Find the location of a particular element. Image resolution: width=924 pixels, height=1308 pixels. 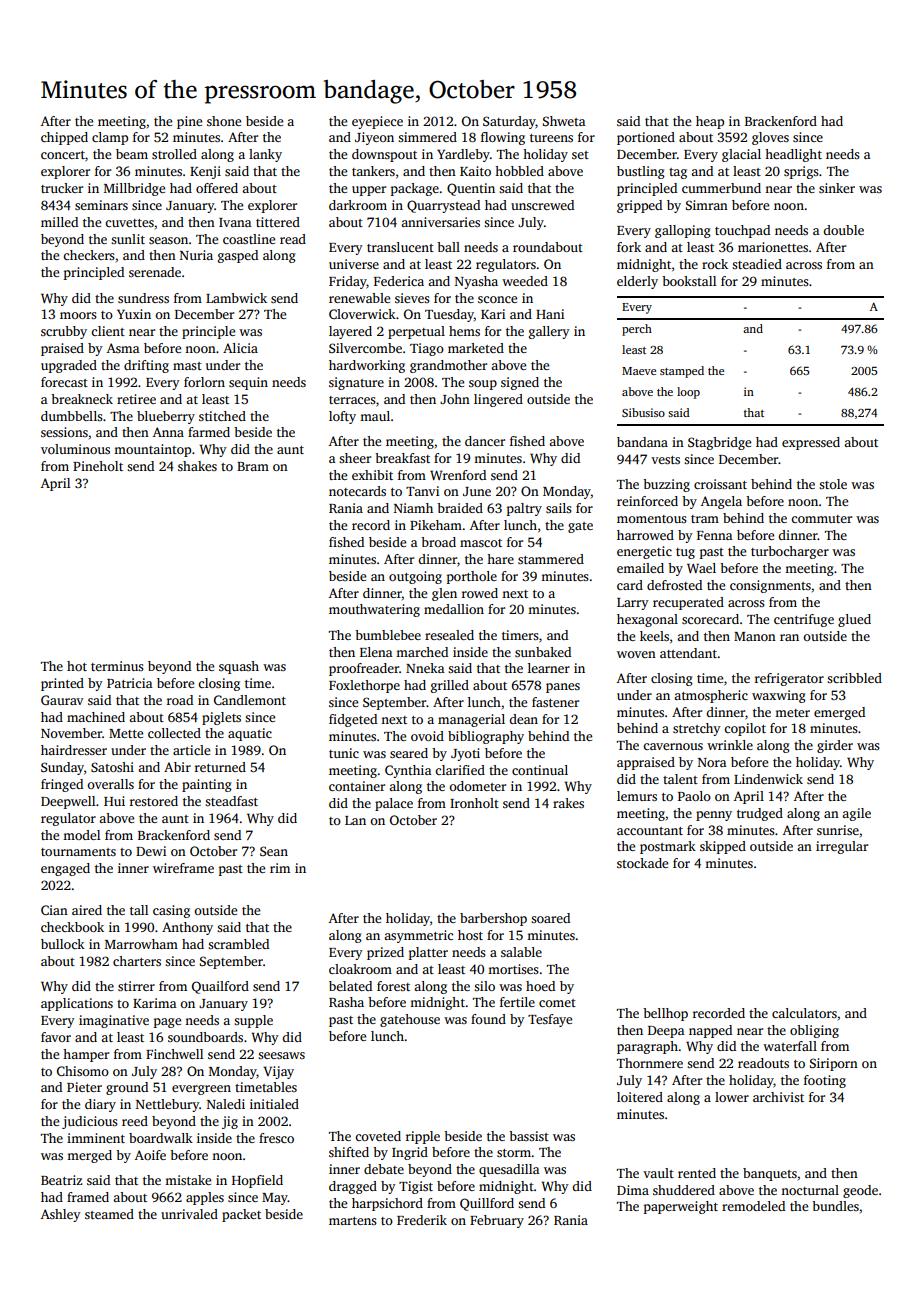

unrivaled is located at coordinates (189, 1214).
